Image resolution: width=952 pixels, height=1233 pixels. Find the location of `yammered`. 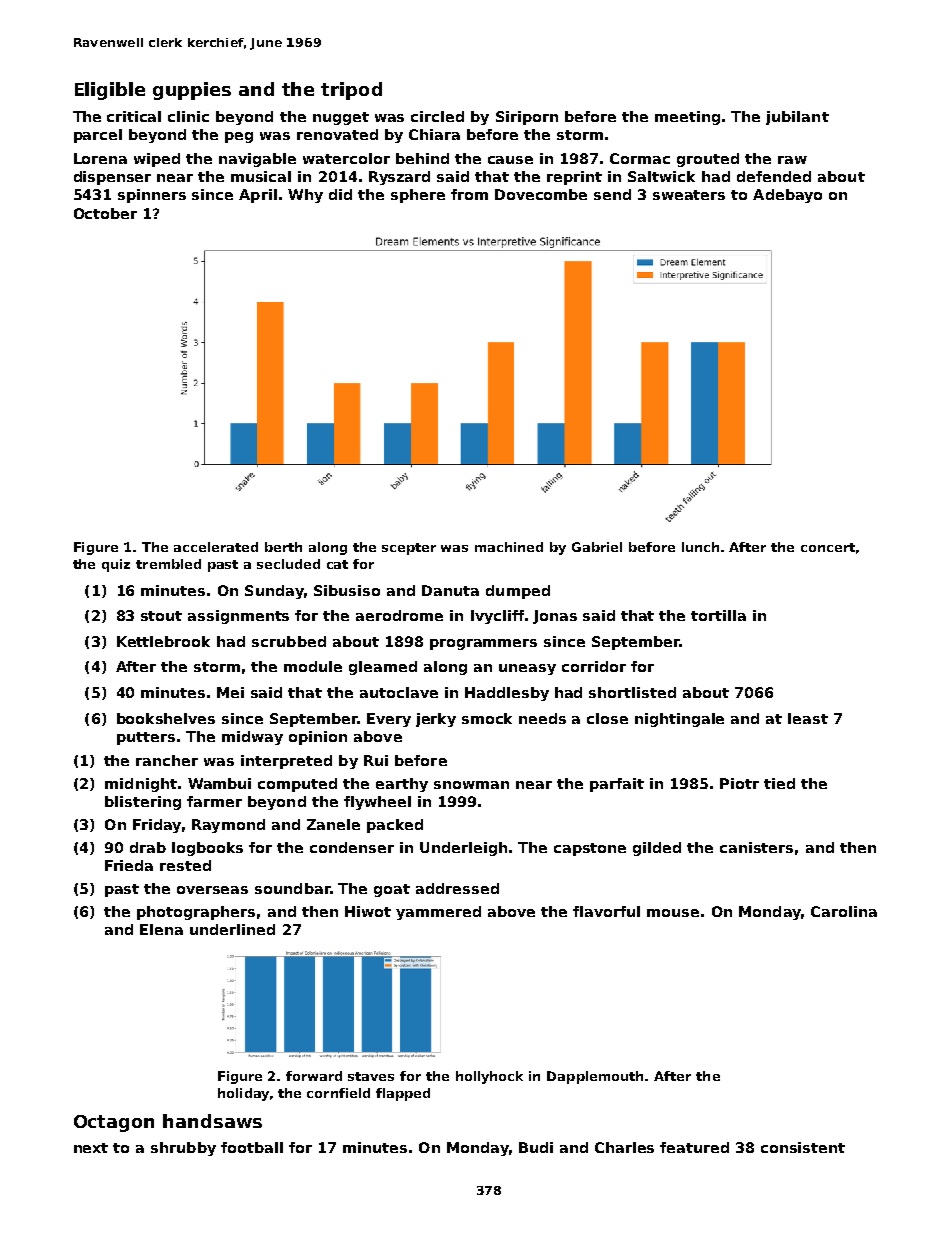

yammered is located at coordinates (438, 913).
